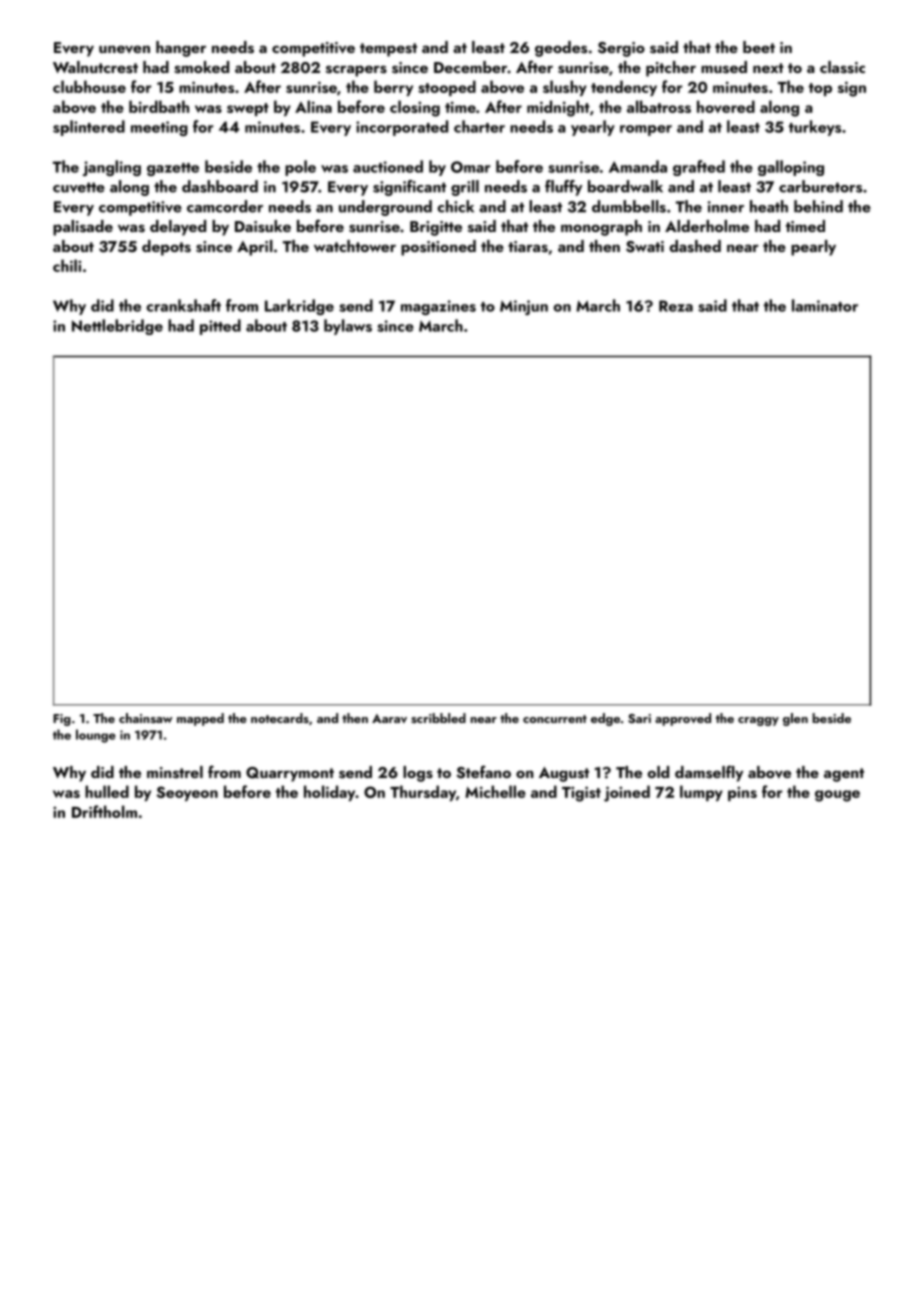 This page has height=1308, width=924. Describe the element at coordinates (389, 718) in the page. I see `Aarav` at that location.
